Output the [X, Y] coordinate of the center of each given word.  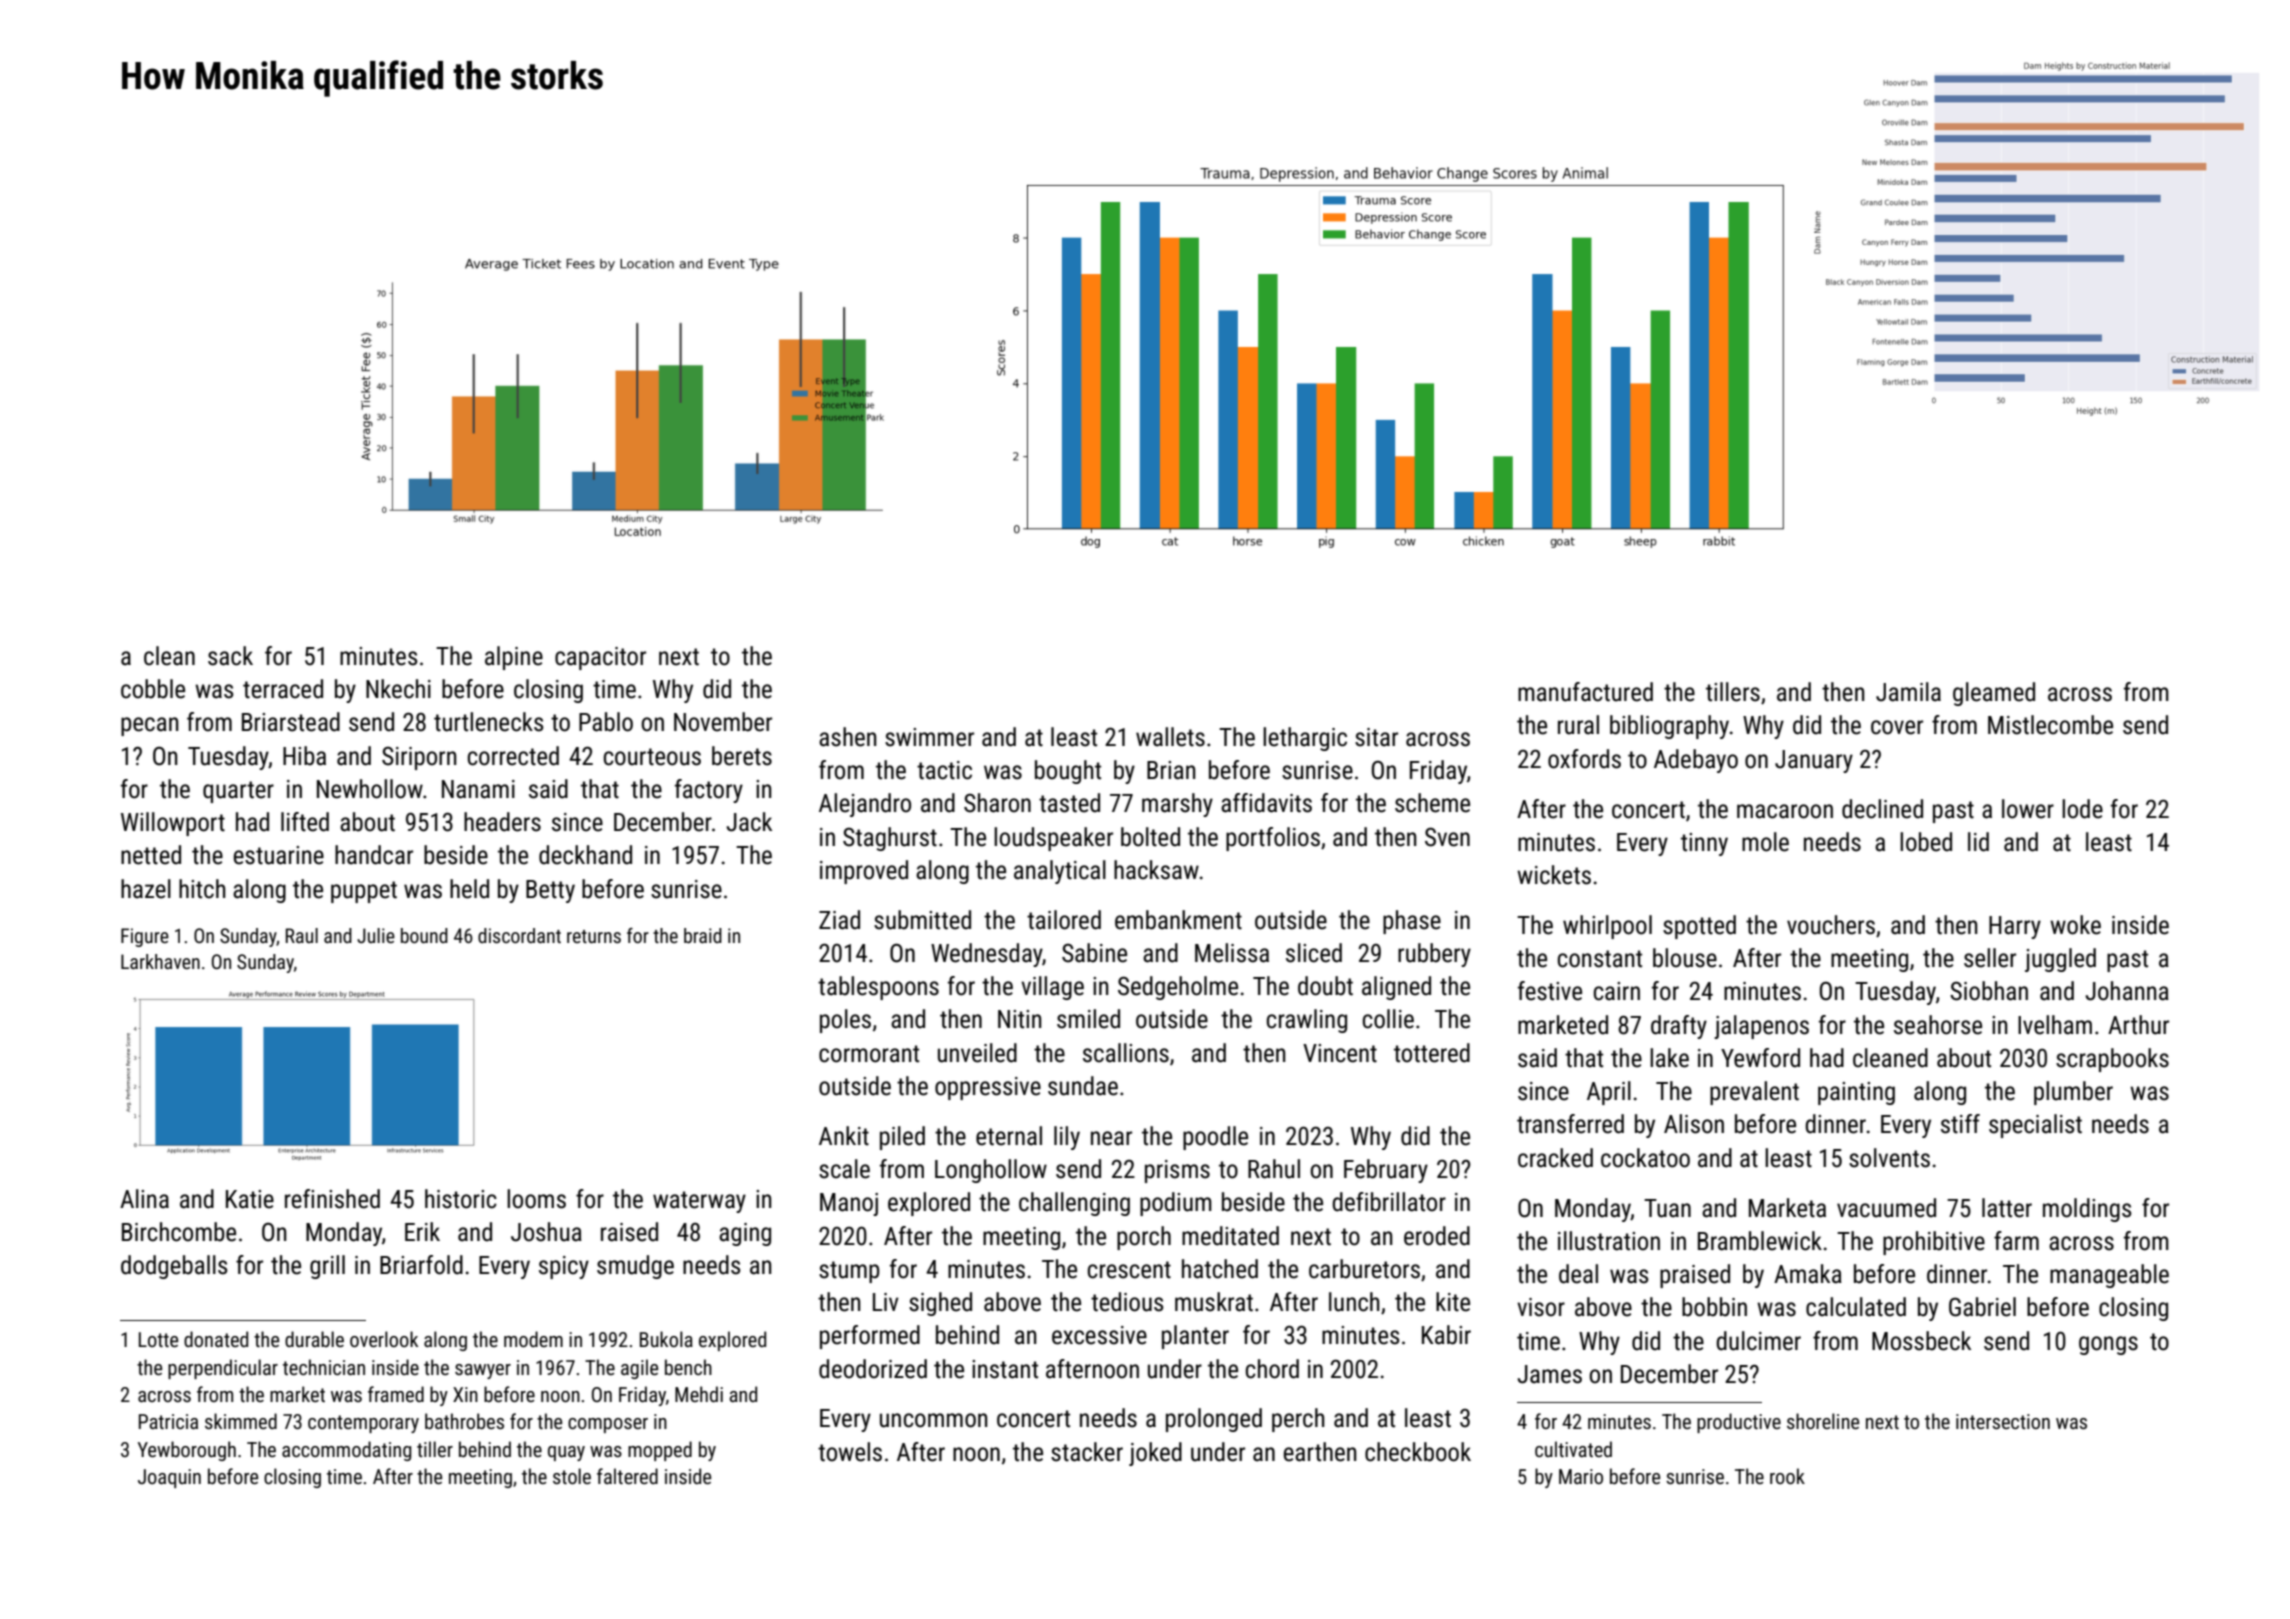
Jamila [1908, 692]
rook [1787, 1476]
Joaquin [169, 1478]
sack [230, 656]
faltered [627, 1476]
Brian [1171, 770]
